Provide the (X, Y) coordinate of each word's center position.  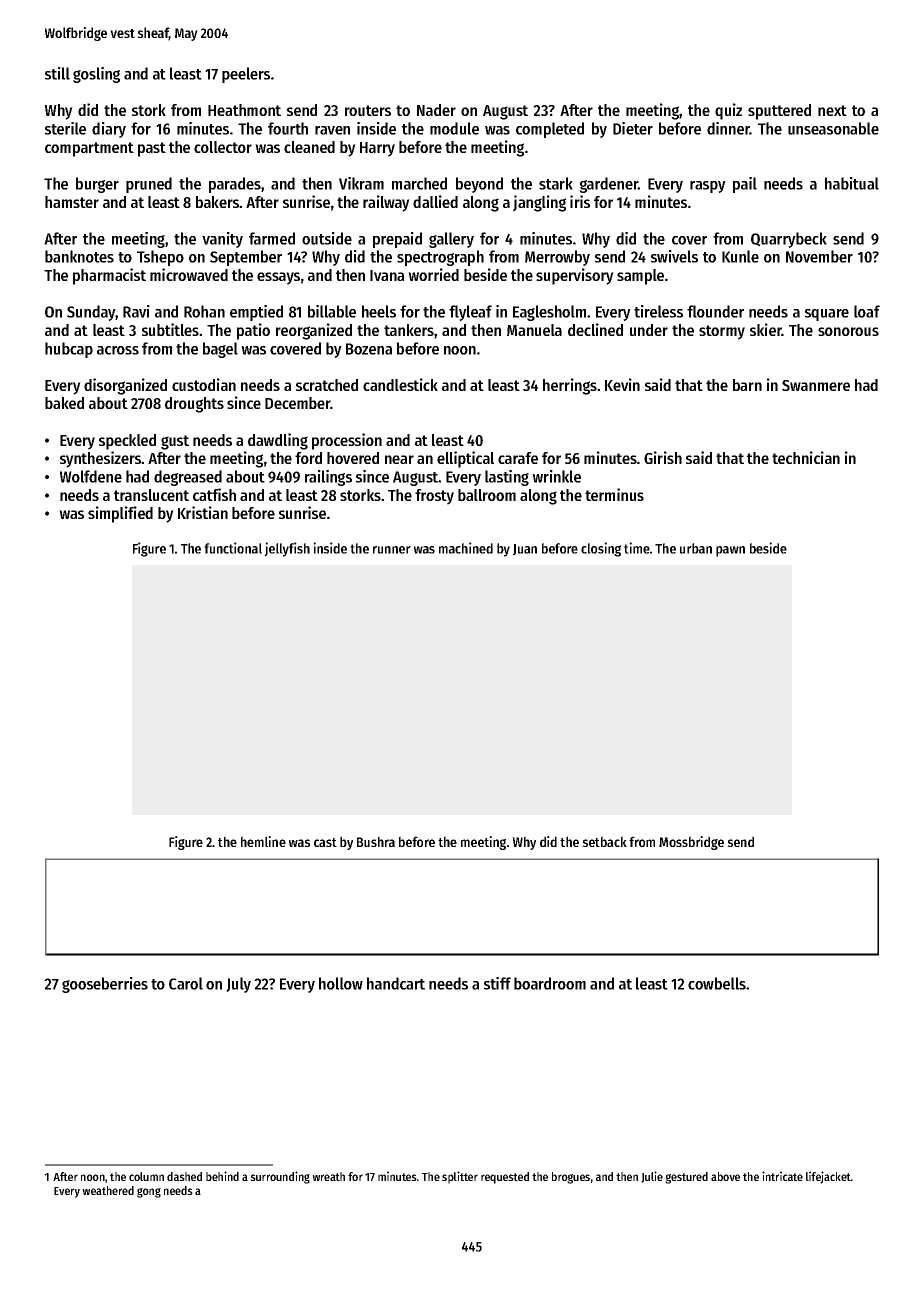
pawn (730, 551)
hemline (263, 841)
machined (466, 548)
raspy (708, 187)
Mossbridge (691, 843)
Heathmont (244, 110)
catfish (214, 494)
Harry (377, 149)
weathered (108, 1190)
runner (392, 550)
